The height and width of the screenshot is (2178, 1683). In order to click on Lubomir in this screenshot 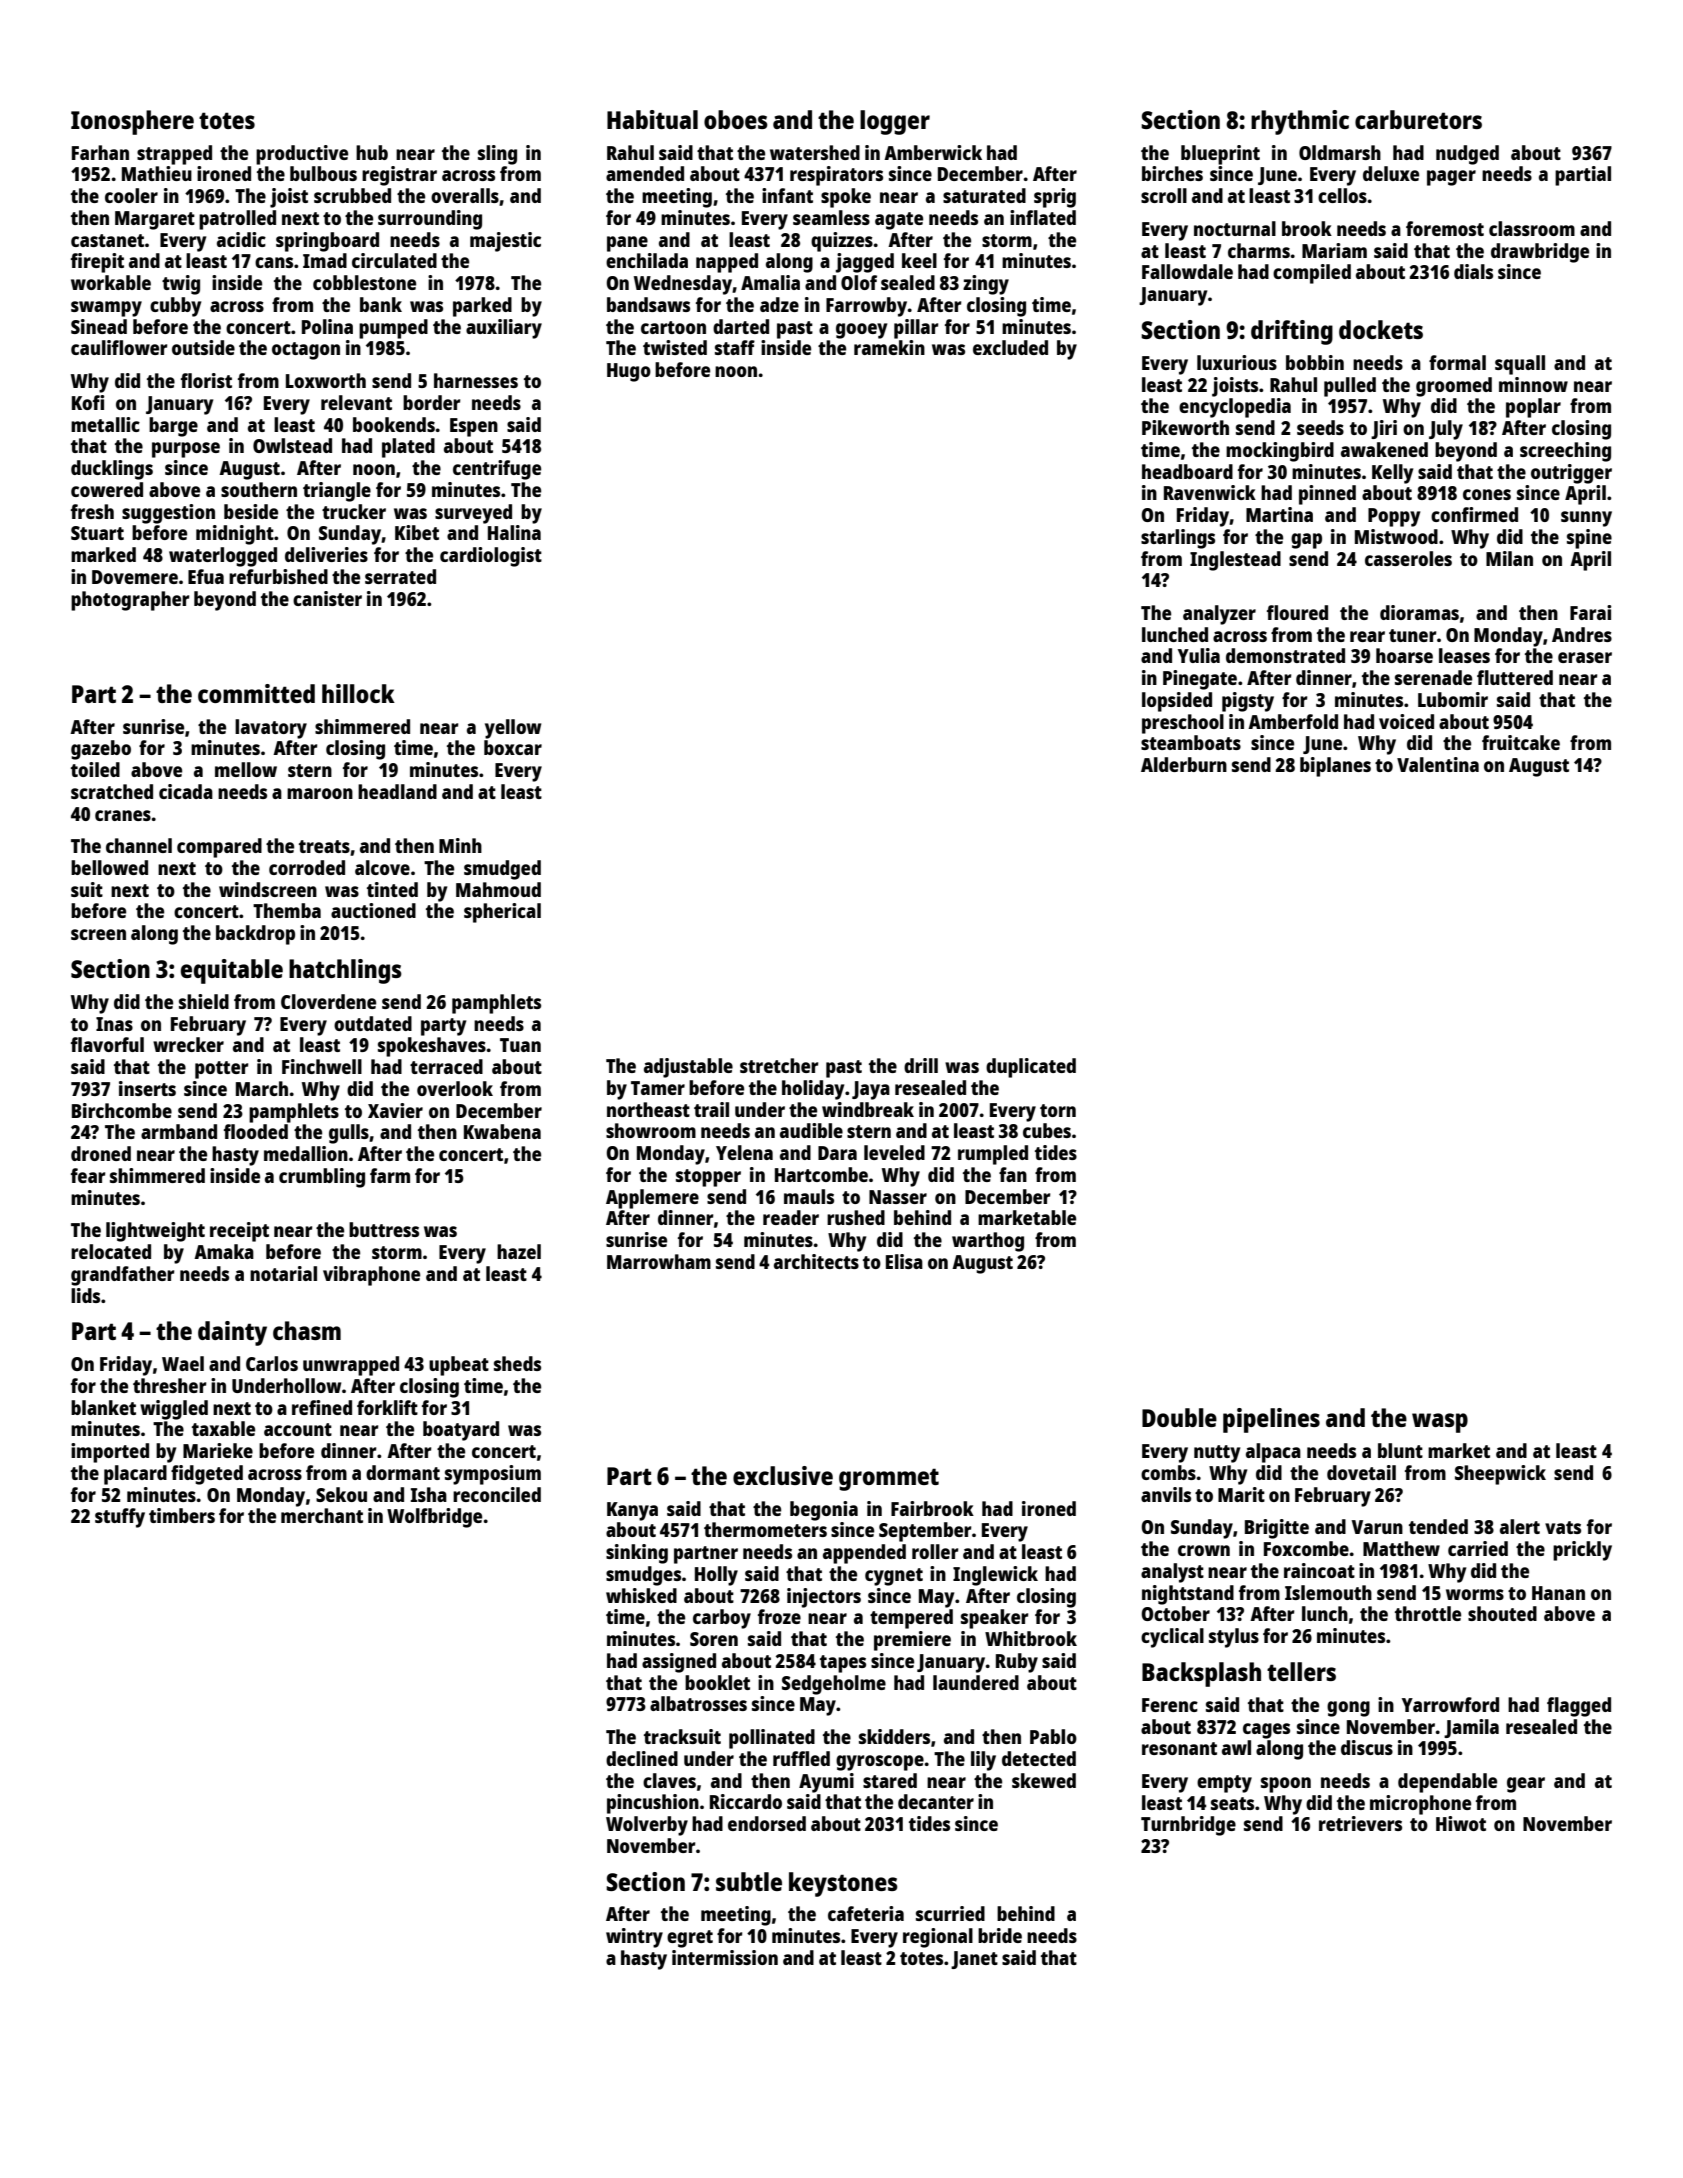, I will do `click(1453, 699)`.
